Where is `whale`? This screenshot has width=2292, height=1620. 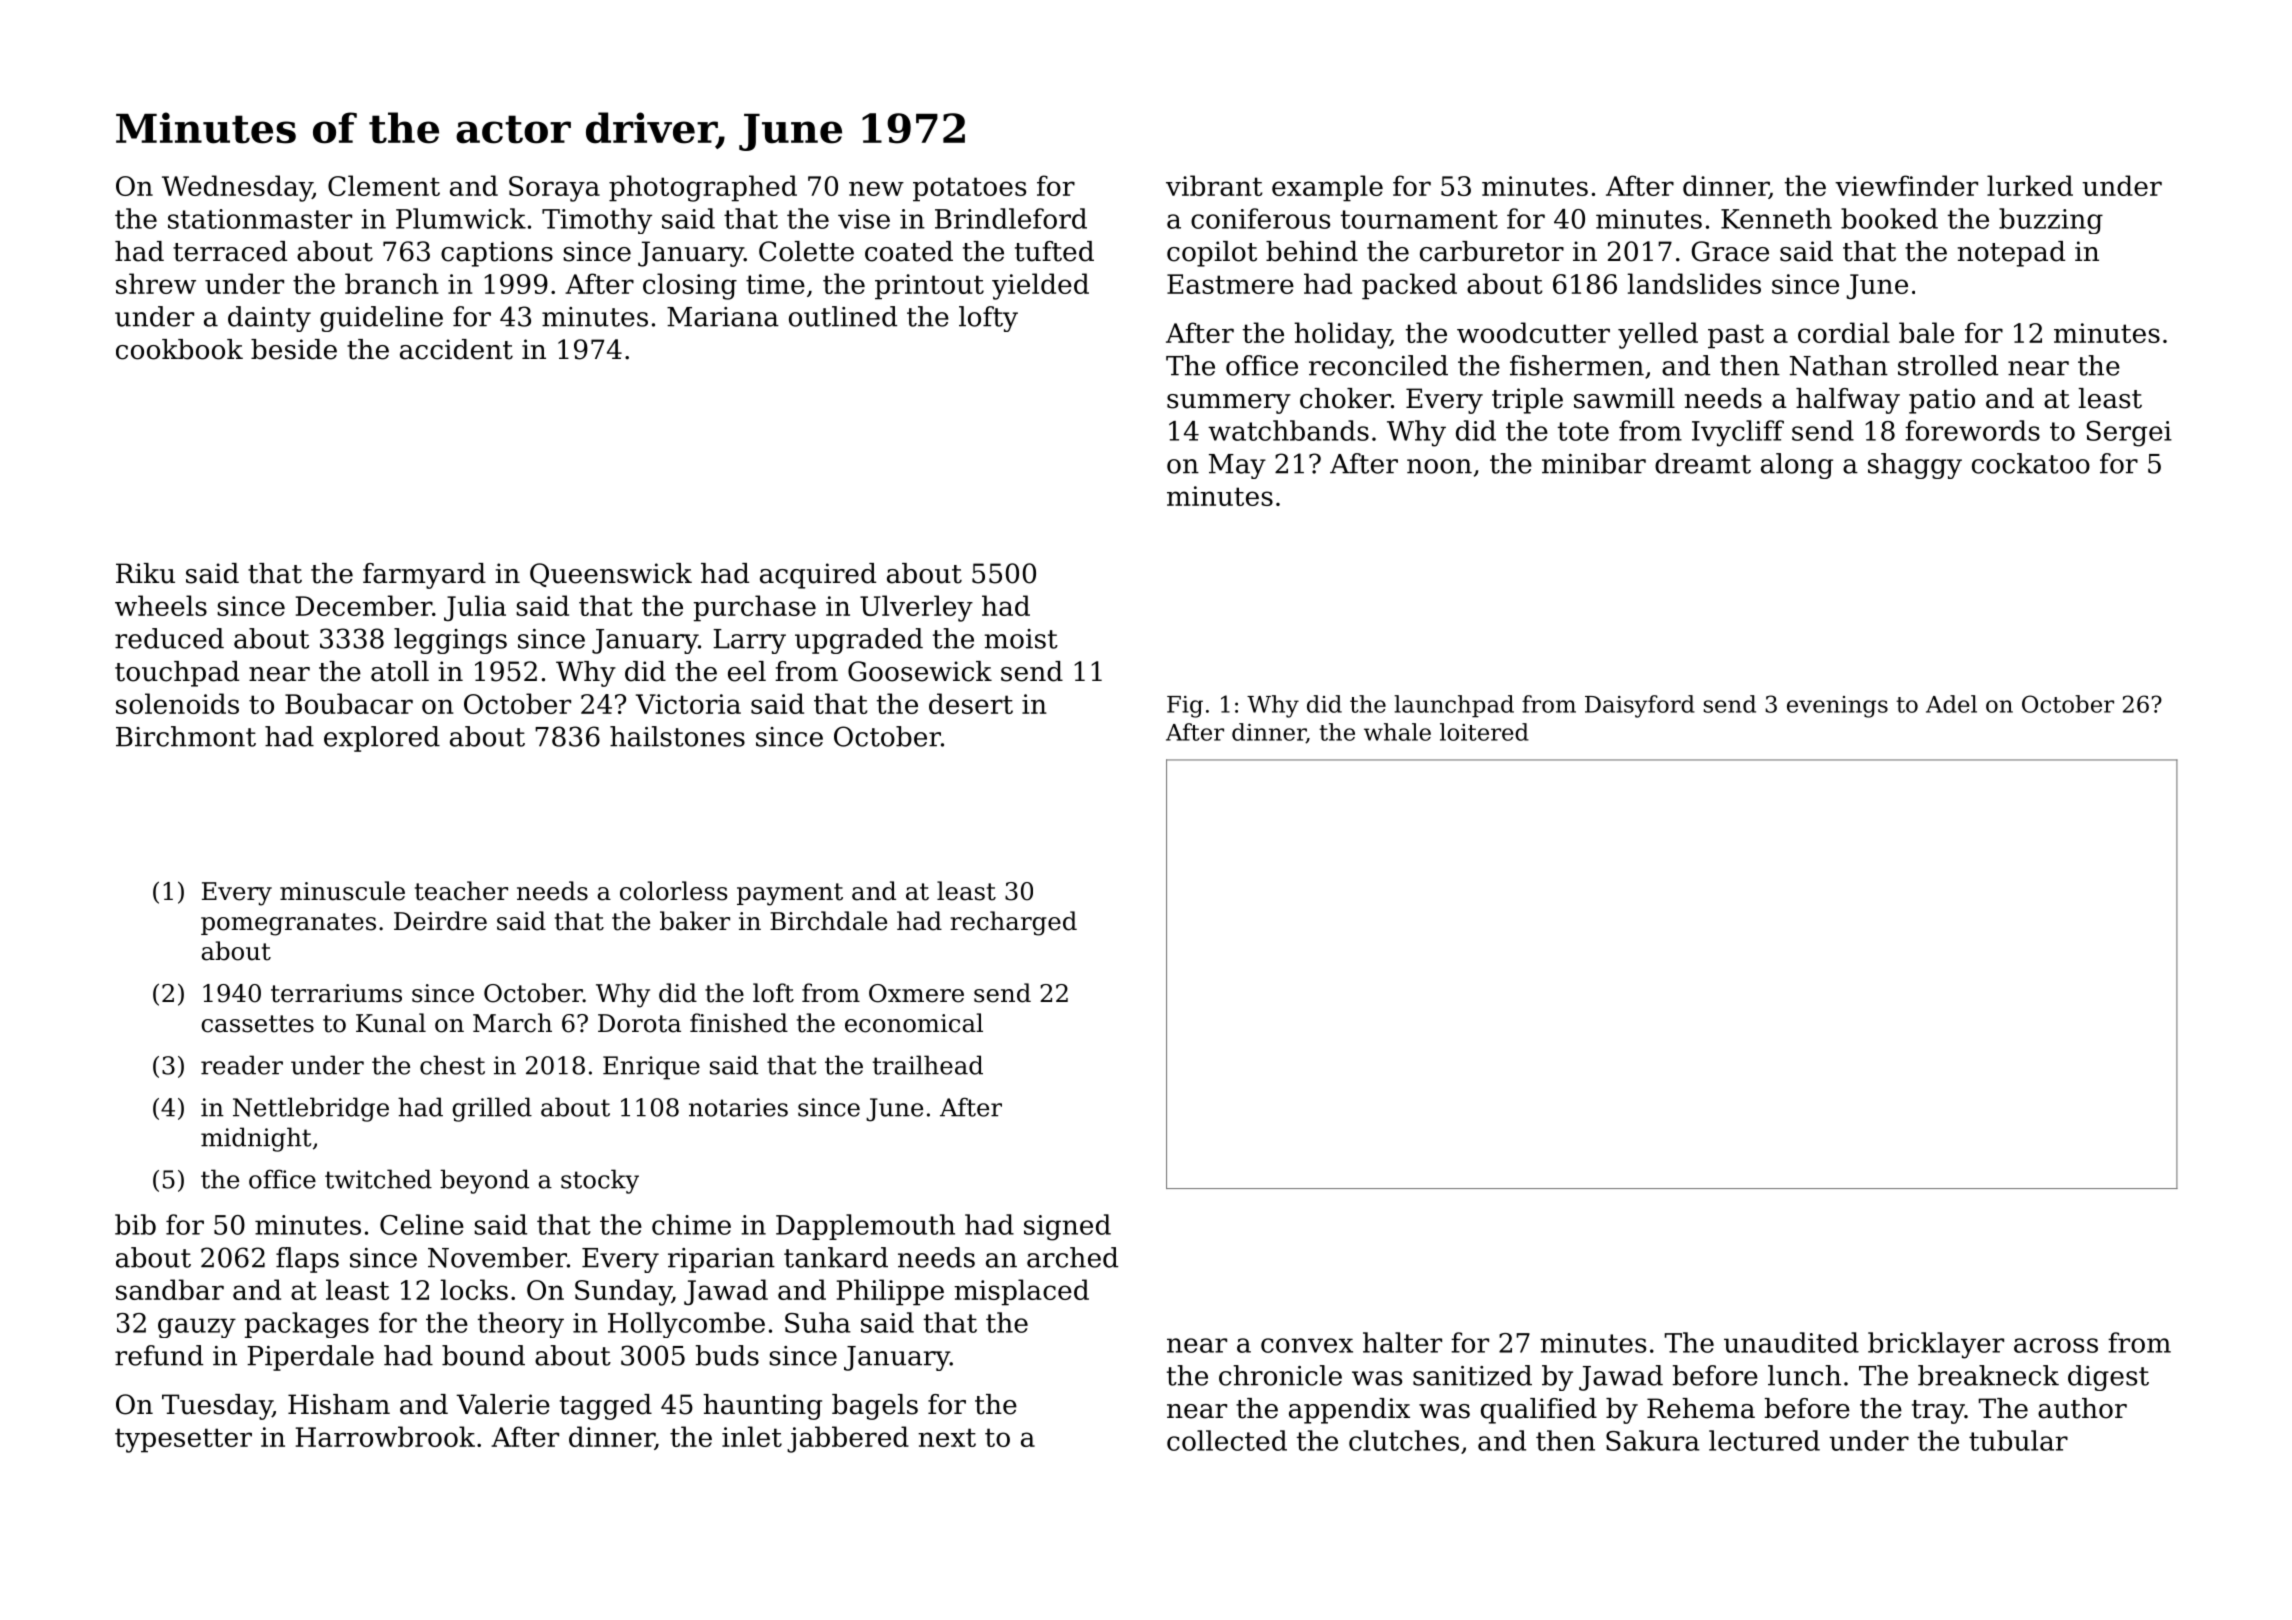
whale is located at coordinates (1397, 732).
